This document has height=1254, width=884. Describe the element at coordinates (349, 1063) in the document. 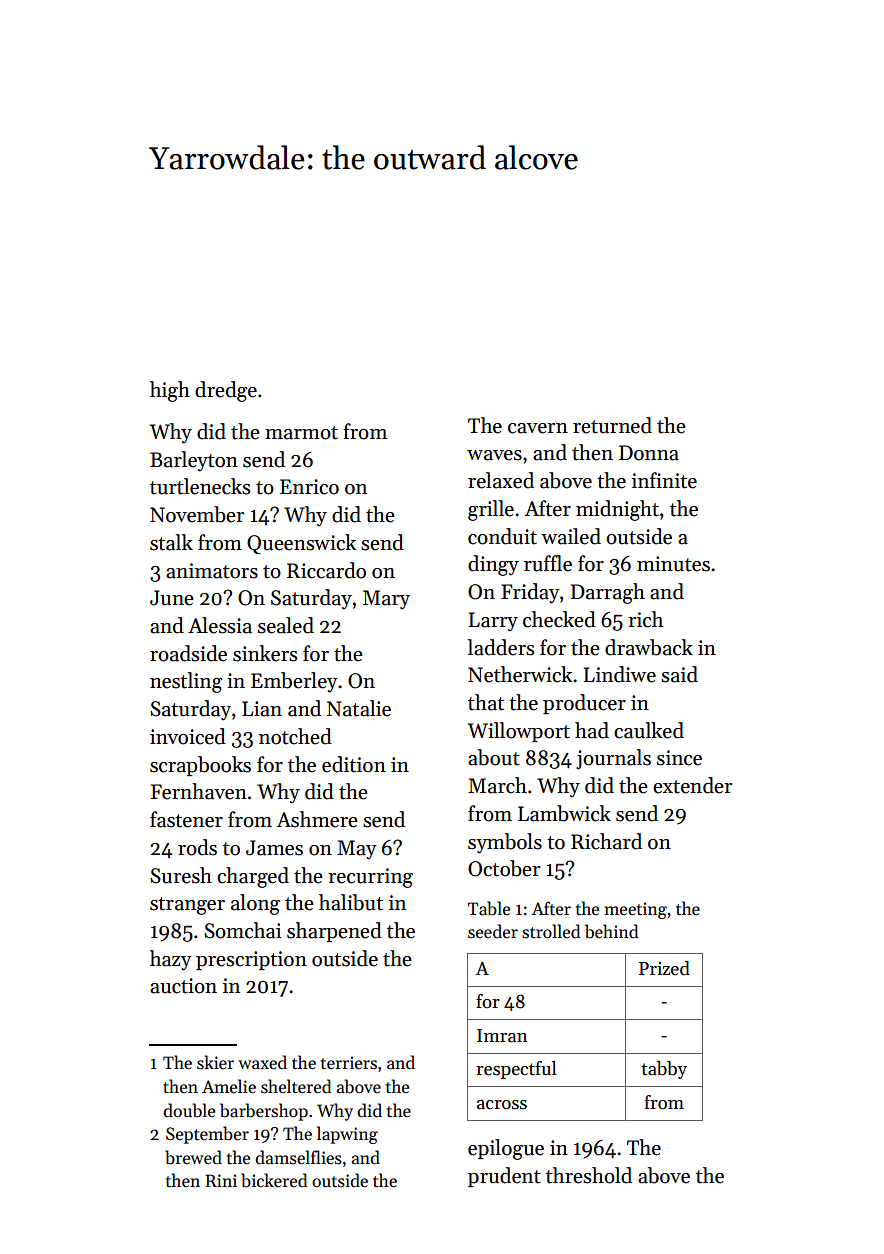

I see `terriers` at that location.
